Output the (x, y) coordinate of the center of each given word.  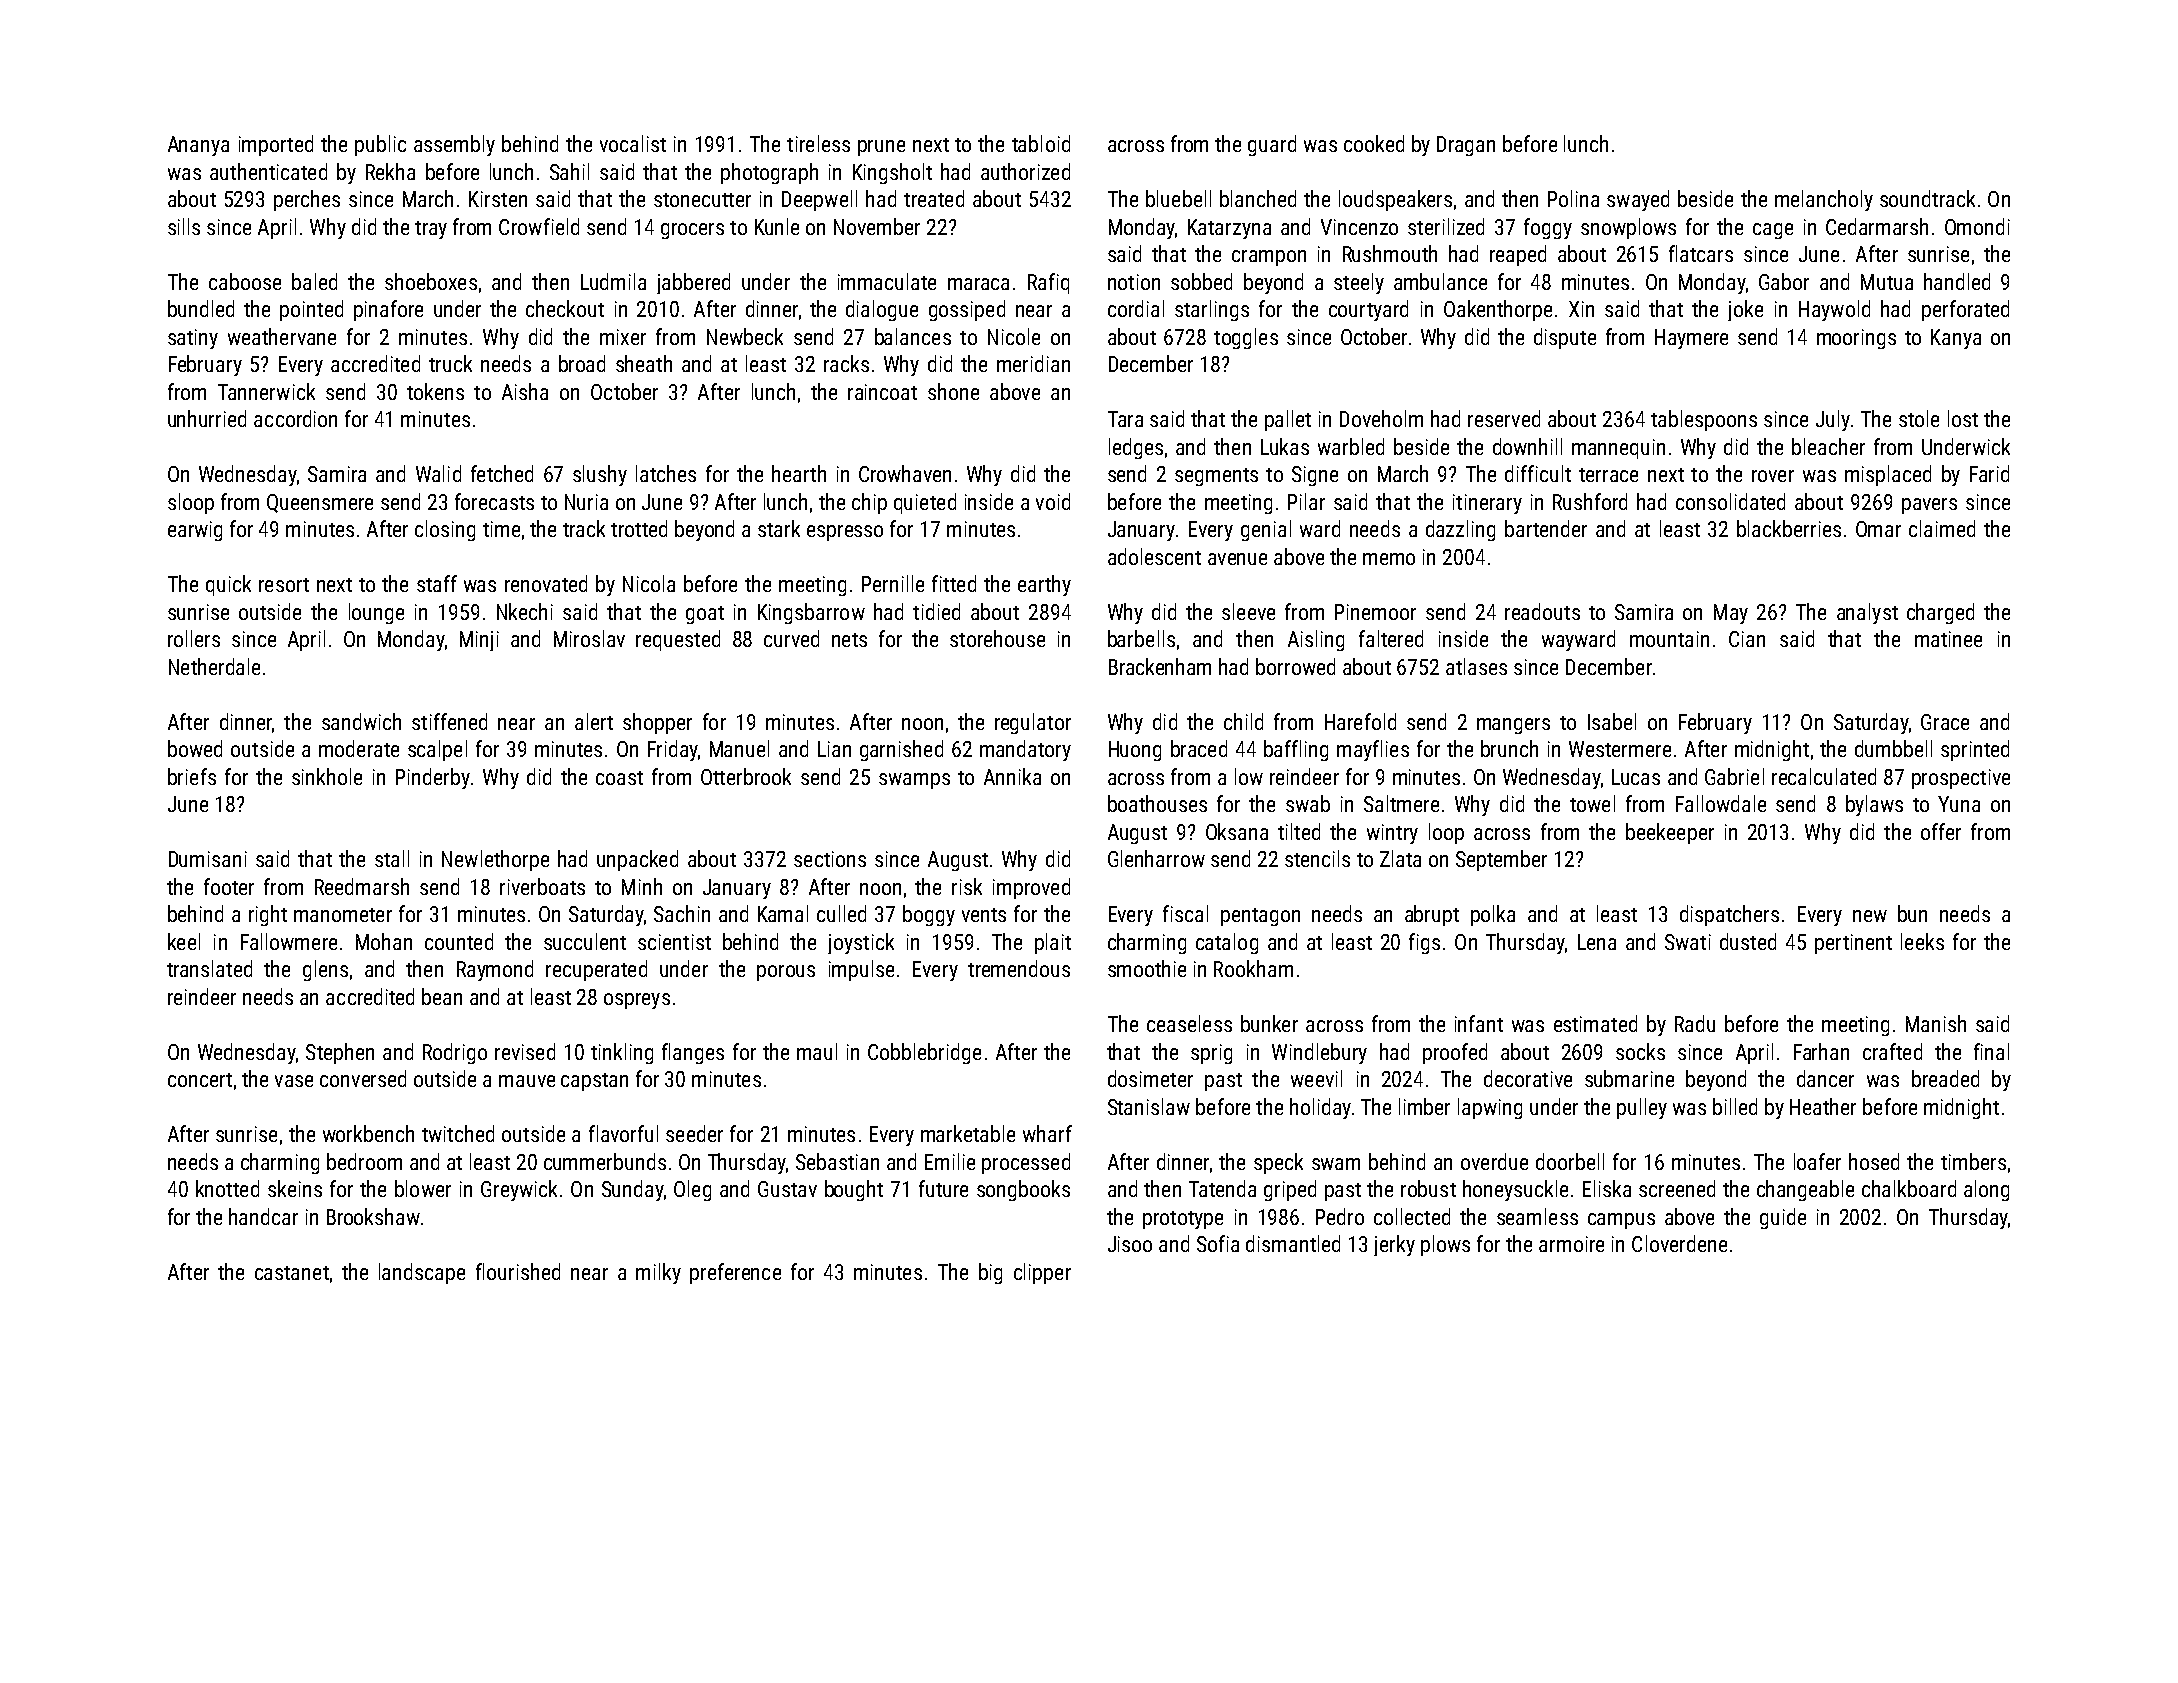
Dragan (1466, 146)
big (990, 1273)
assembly (454, 145)
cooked (1374, 143)
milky (658, 1273)
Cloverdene (1679, 1243)
